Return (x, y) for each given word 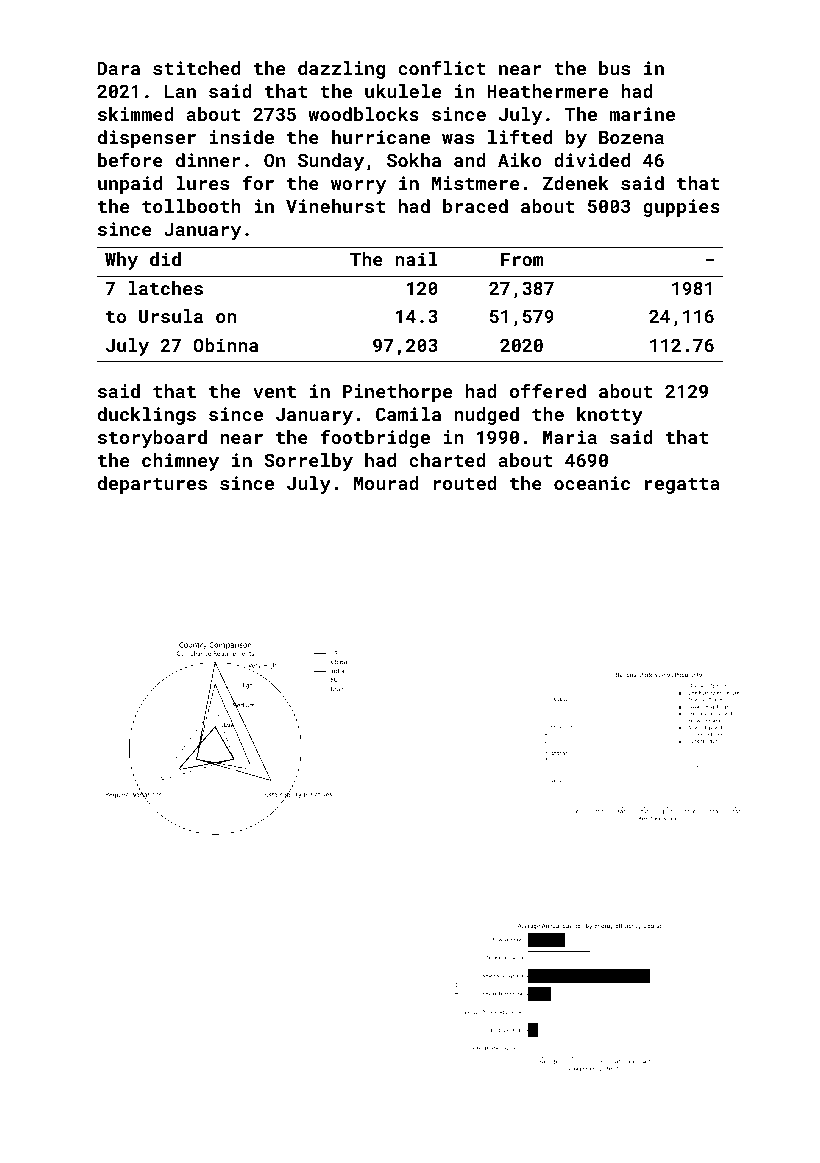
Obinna (225, 345)
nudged (486, 416)
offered (548, 390)
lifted (520, 136)
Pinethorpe (397, 393)
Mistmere (475, 183)
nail (416, 259)
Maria (570, 437)
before (130, 159)
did (165, 259)
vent (274, 392)
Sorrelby (308, 462)
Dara (119, 68)
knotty (610, 416)
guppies (681, 208)
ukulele (403, 91)
